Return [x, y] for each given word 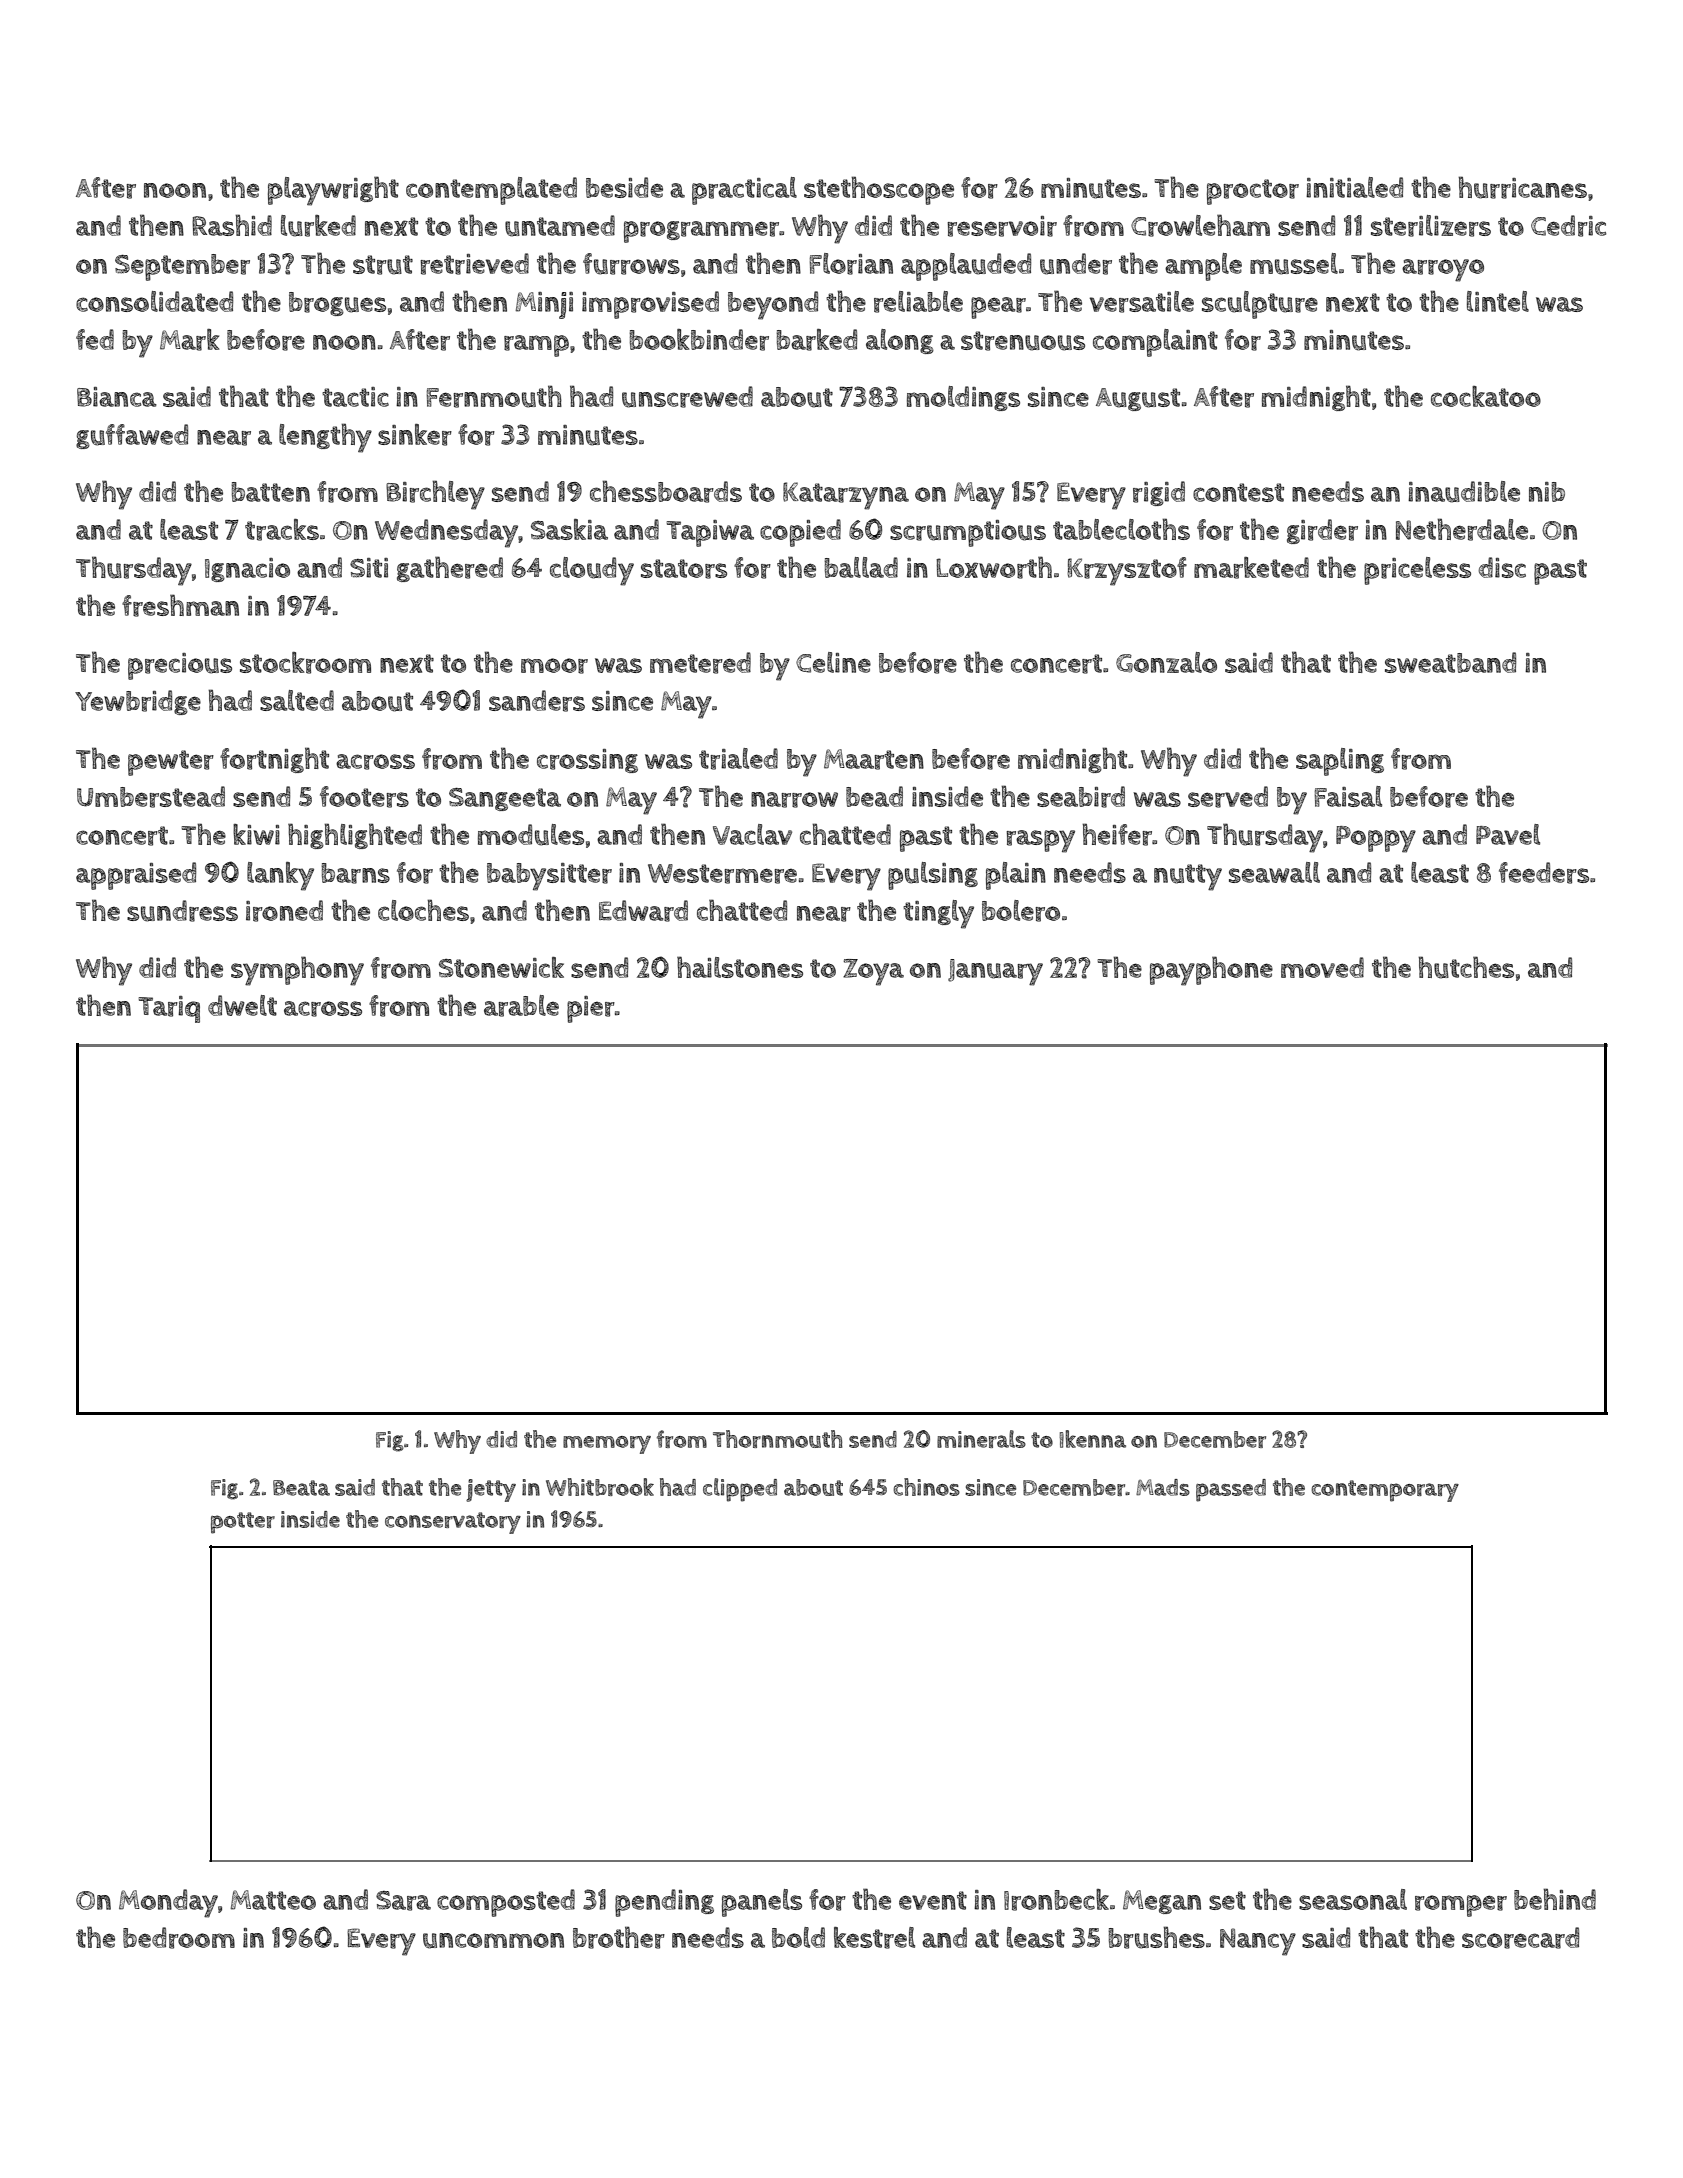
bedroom [179, 1938]
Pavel [1508, 834]
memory [607, 1445]
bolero [1021, 911]
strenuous [1023, 341]
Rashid [232, 225]
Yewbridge [138, 702]
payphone [1211, 971]
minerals [981, 1439]
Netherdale [1462, 529]
